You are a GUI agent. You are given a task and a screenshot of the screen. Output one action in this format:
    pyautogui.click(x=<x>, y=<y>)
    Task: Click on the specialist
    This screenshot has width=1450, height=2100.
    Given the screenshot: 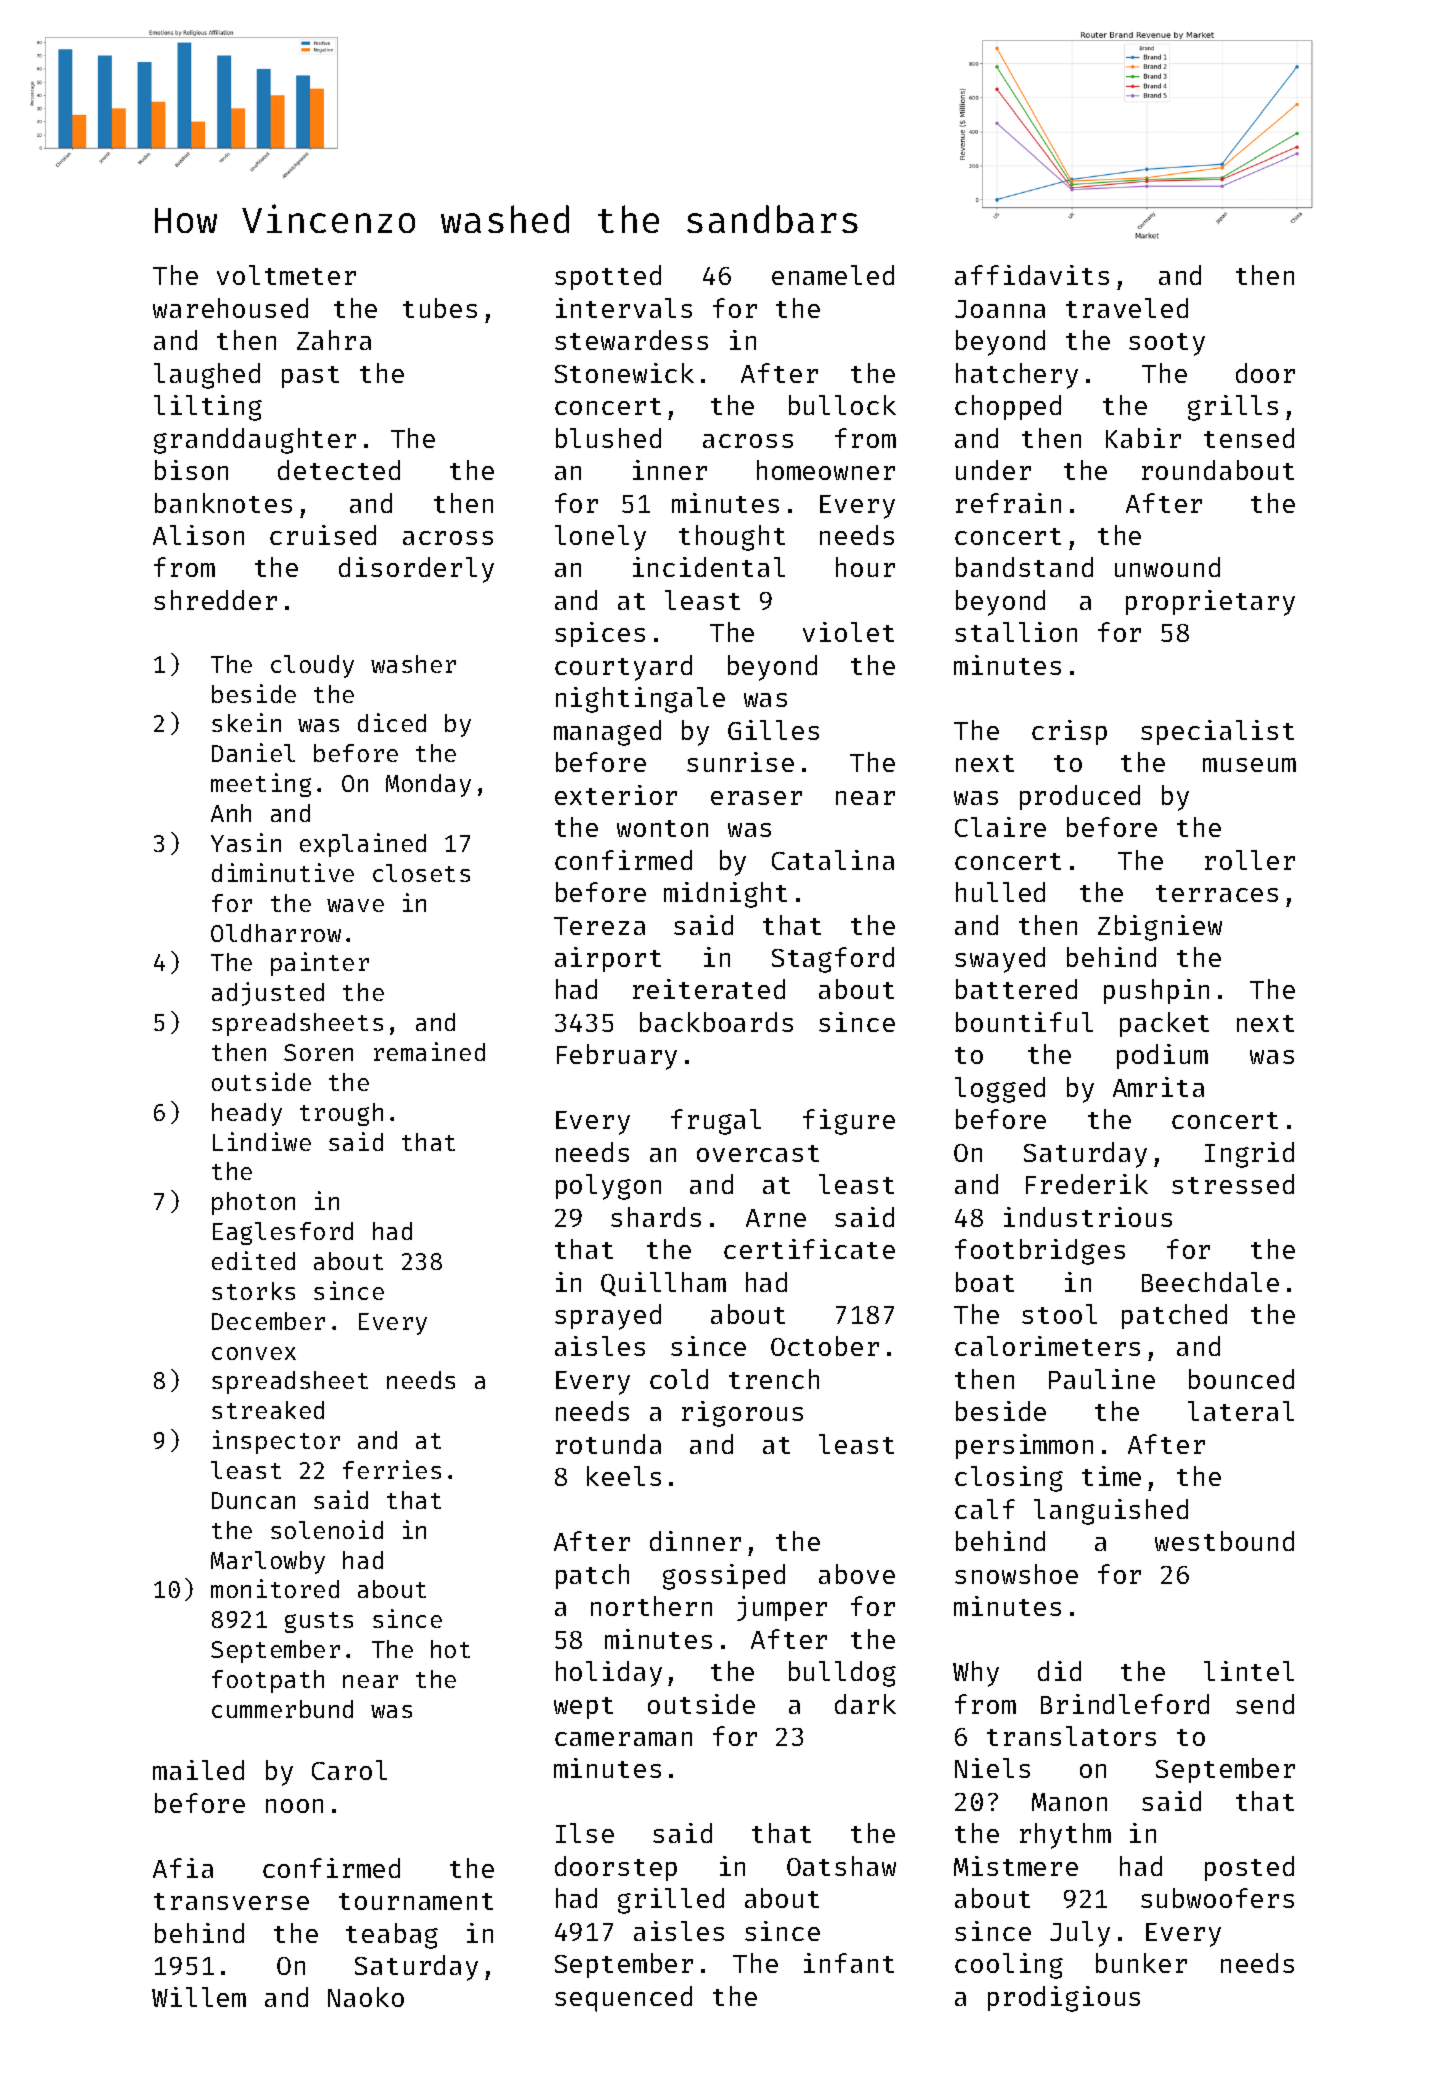 What is the action you would take?
    pyautogui.click(x=1217, y=732)
